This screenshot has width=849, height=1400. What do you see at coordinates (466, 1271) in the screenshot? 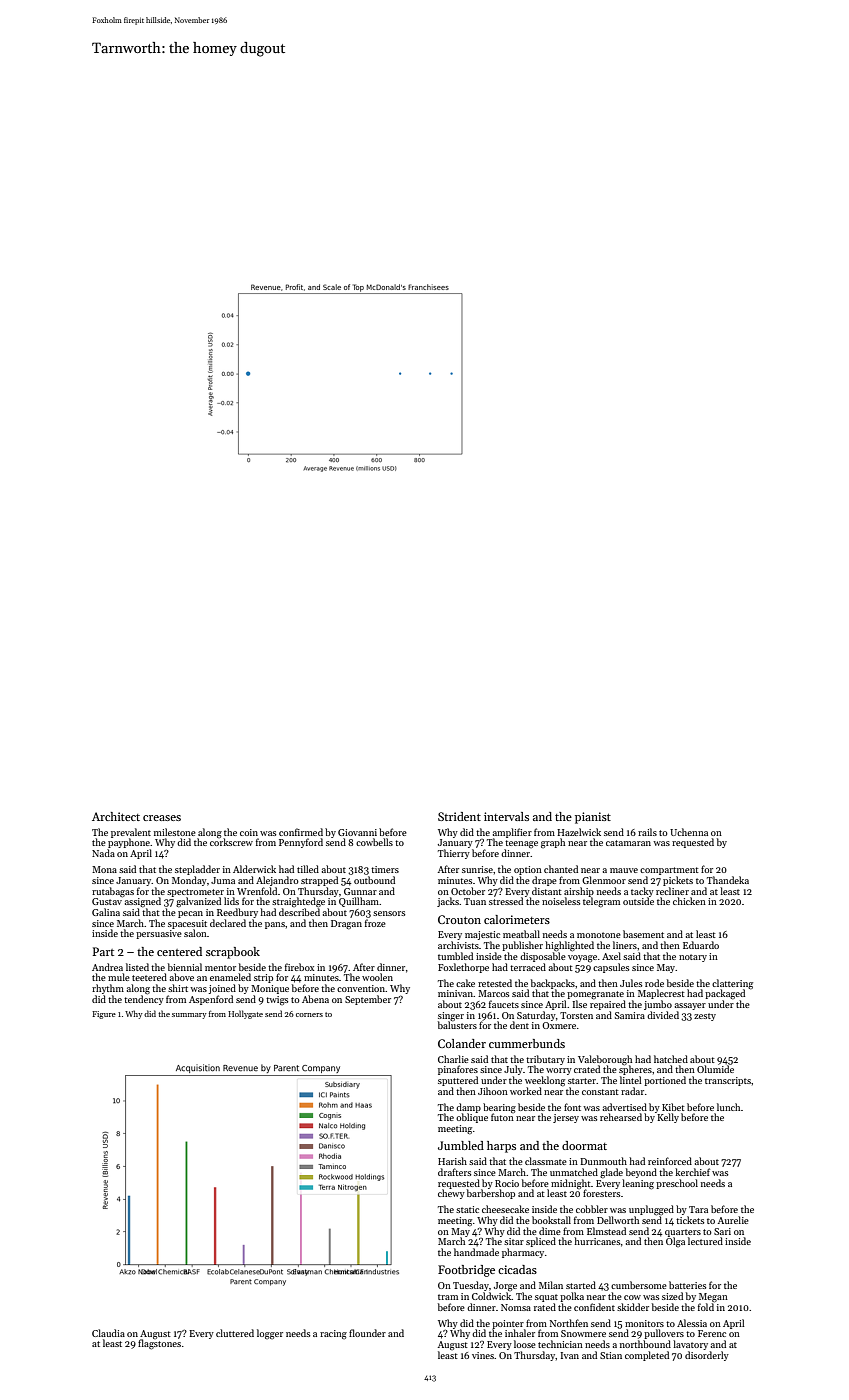
I see `Footbridge` at bounding box center [466, 1271].
